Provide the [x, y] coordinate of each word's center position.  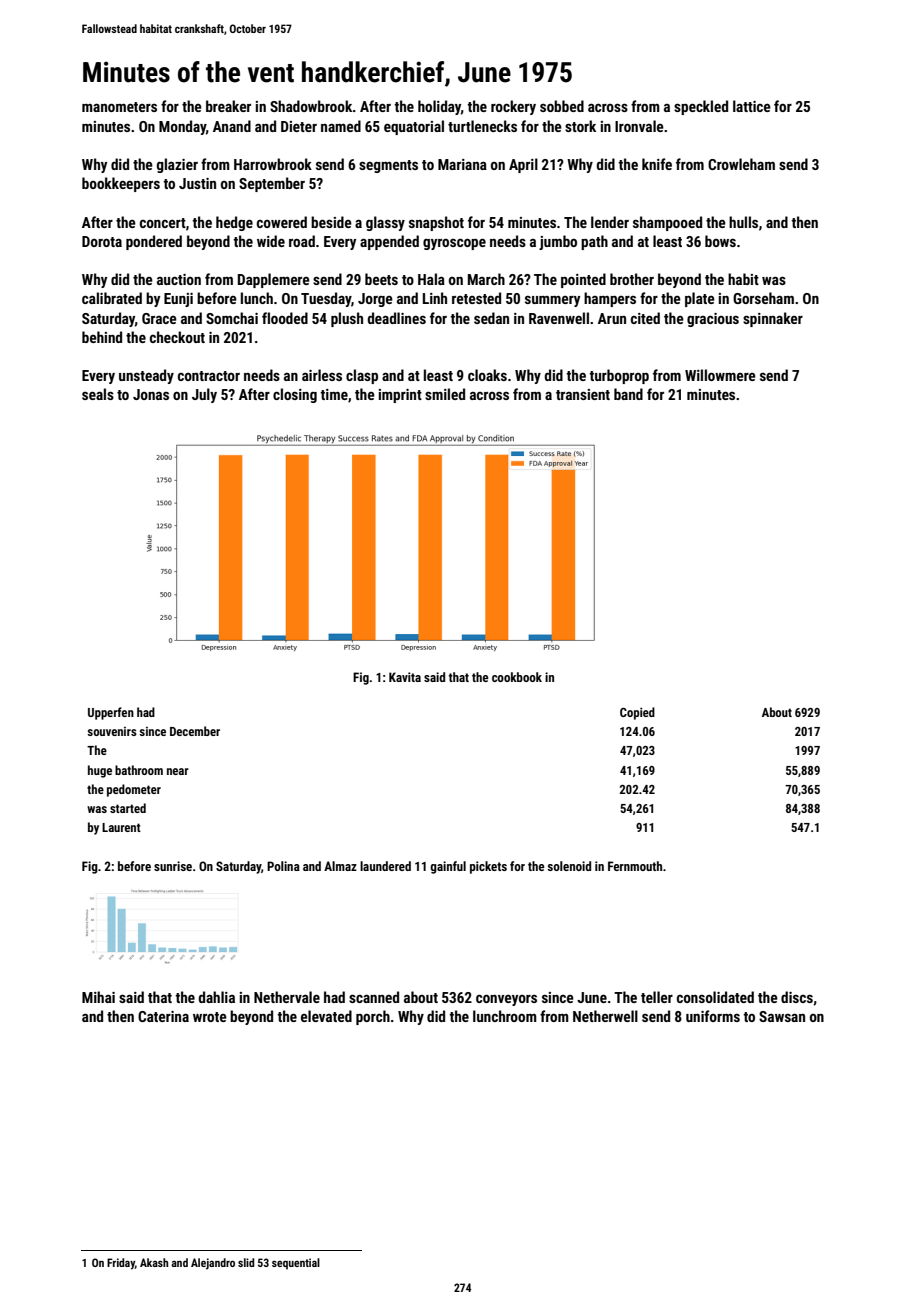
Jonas [151, 394]
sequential [296, 1264]
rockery [513, 107]
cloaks [487, 375]
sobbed [562, 106]
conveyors [506, 1000]
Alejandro [213, 1264]
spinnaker [773, 319]
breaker [228, 106]
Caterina [163, 1016]
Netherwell [605, 1016]
